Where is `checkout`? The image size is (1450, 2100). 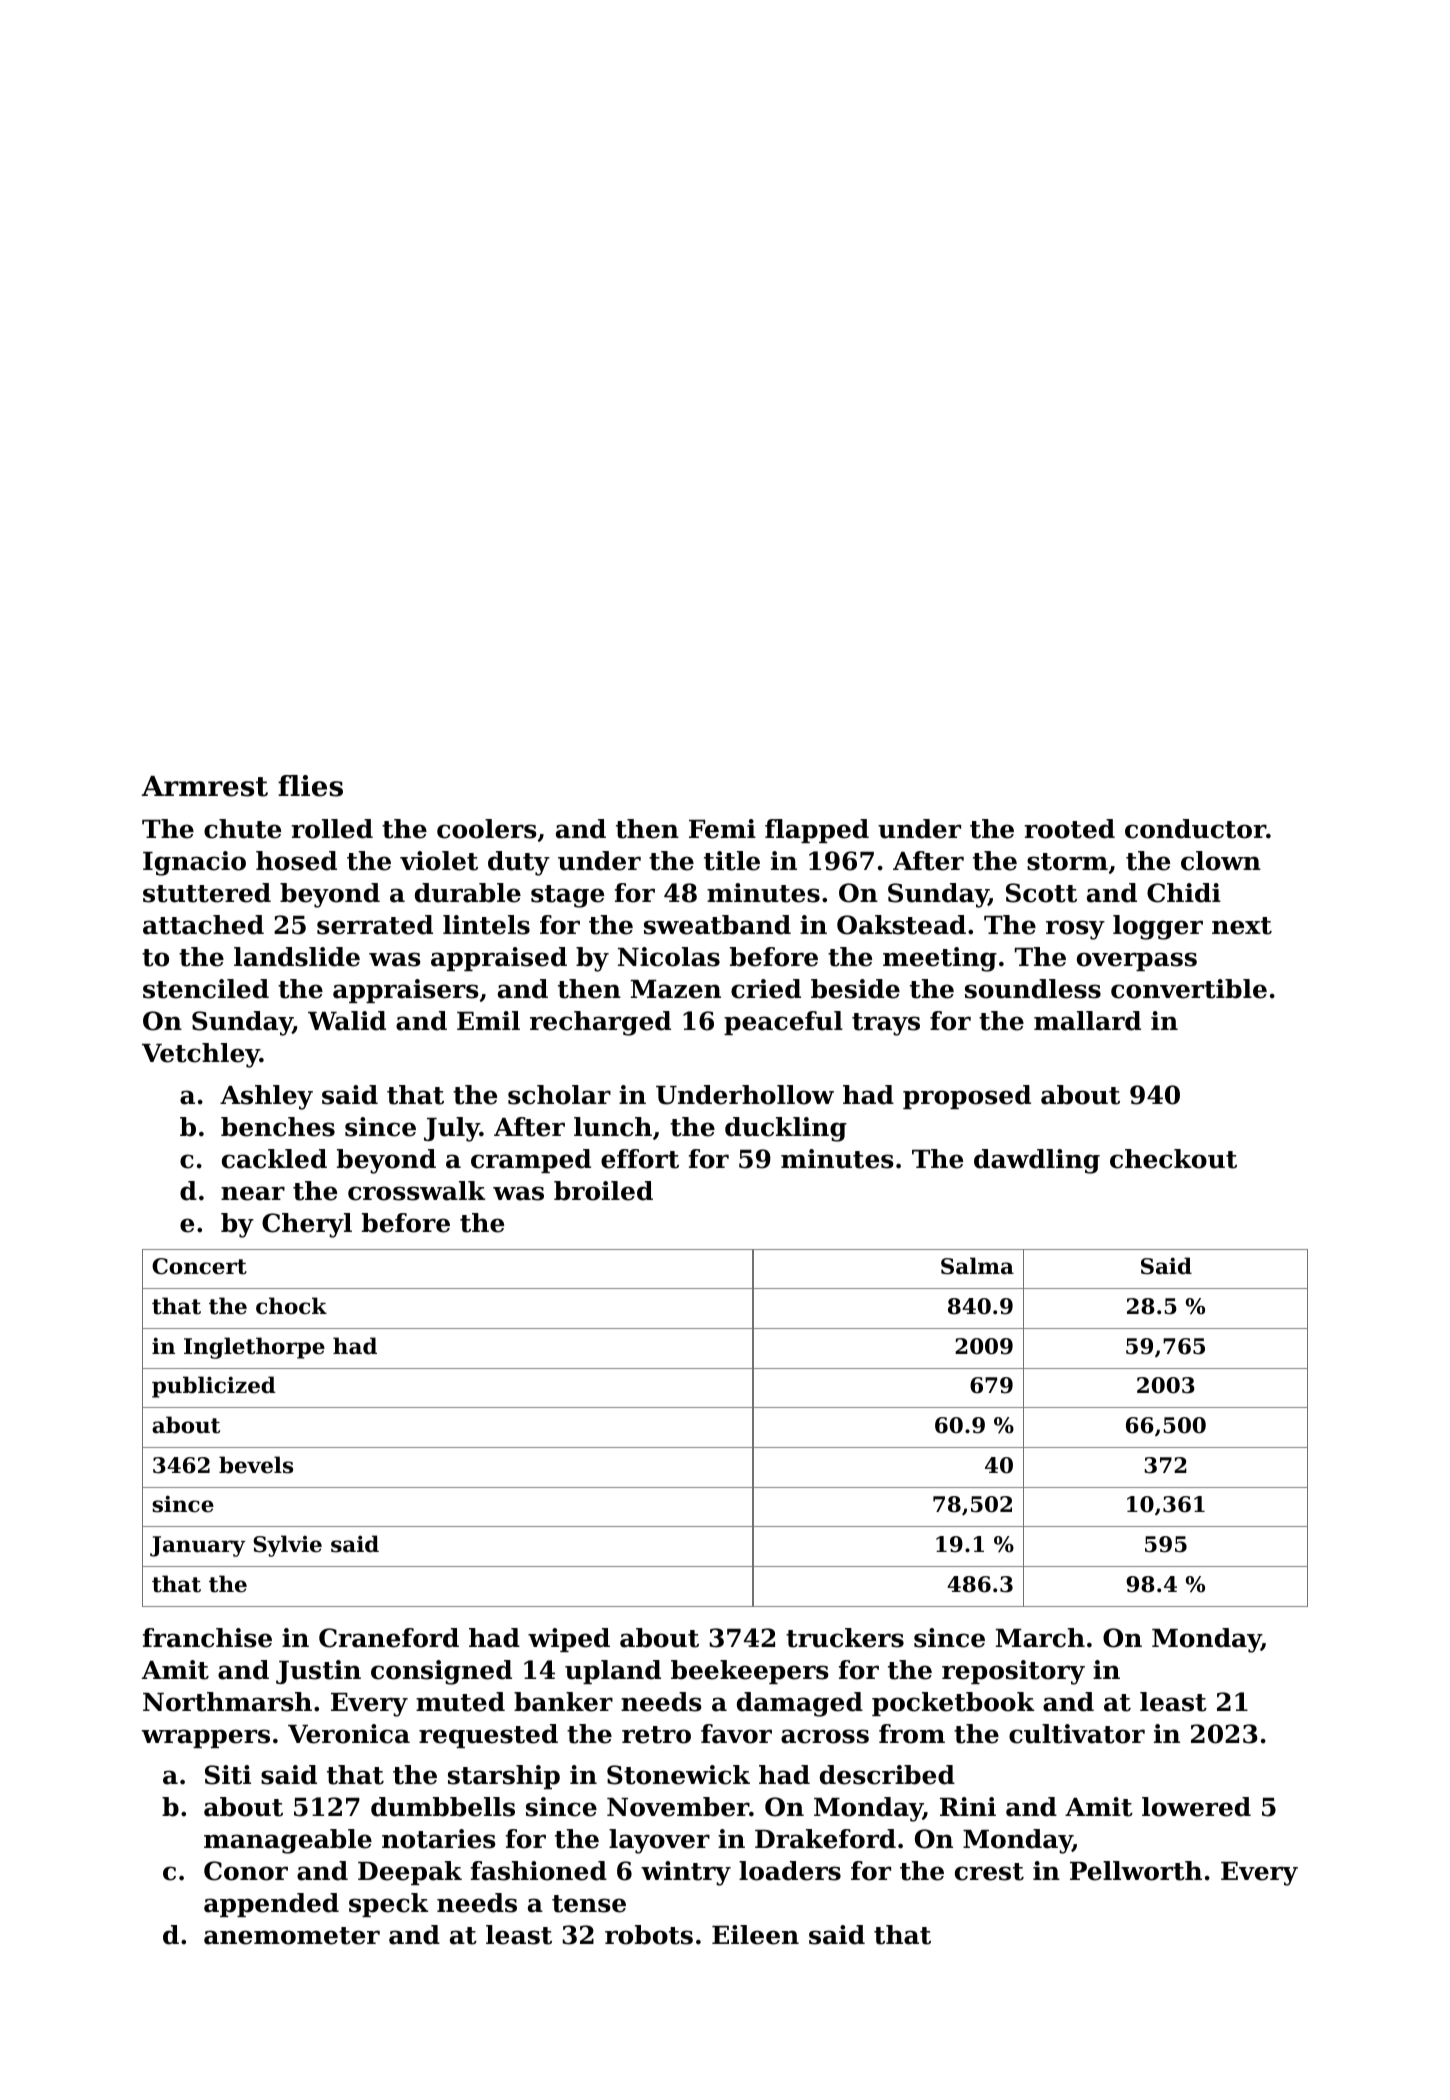
checkout is located at coordinates (1173, 1159).
